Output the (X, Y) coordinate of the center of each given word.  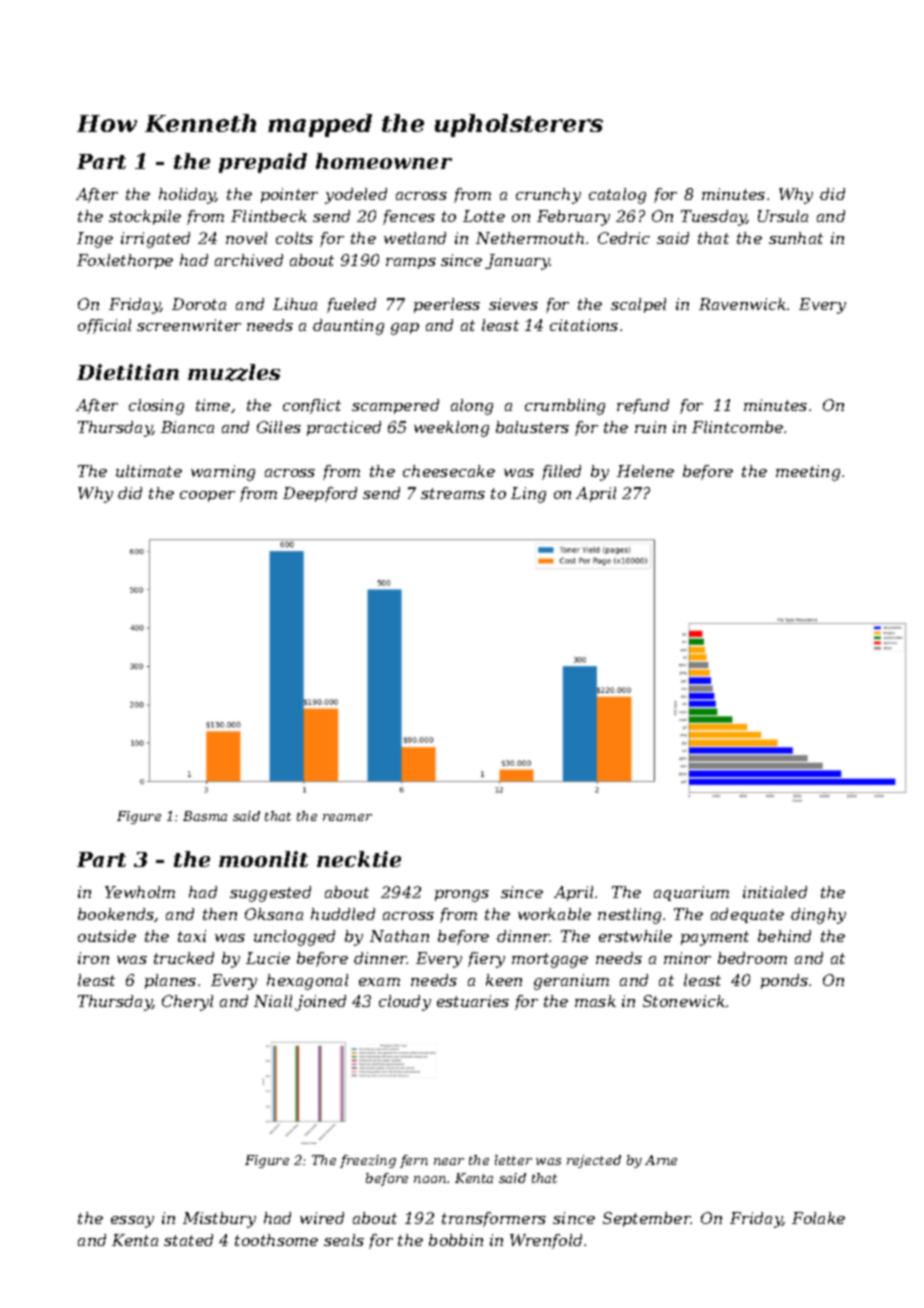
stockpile (145, 217)
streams (453, 493)
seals (344, 1240)
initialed (775, 892)
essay (132, 1222)
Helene (645, 471)
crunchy (548, 196)
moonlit (263, 859)
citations (584, 325)
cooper (207, 496)
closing (156, 407)
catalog (617, 196)
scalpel (638, 305)
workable (554, 914)
